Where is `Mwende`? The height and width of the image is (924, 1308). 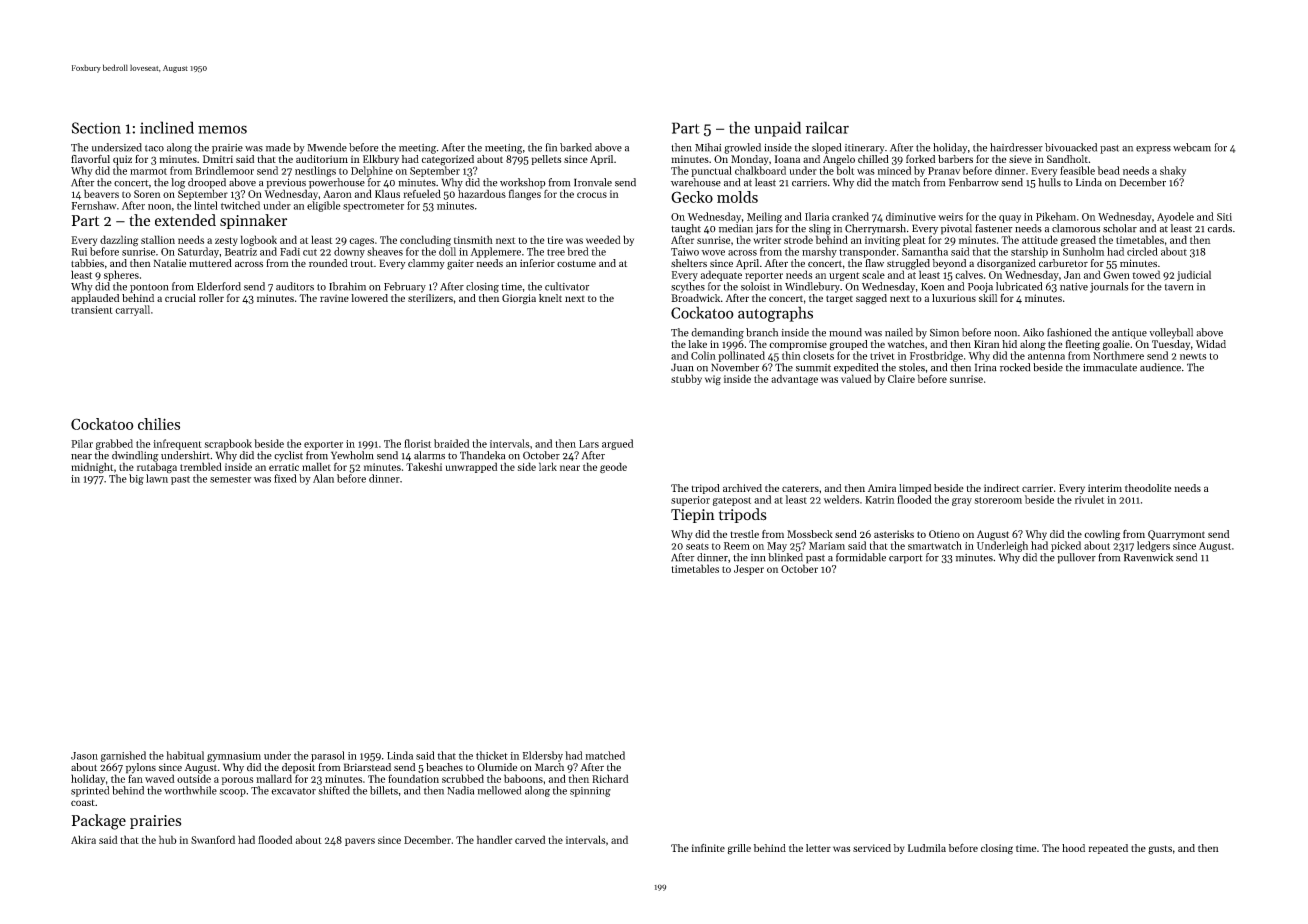 Mwende is located at coordinates (327, 147).
